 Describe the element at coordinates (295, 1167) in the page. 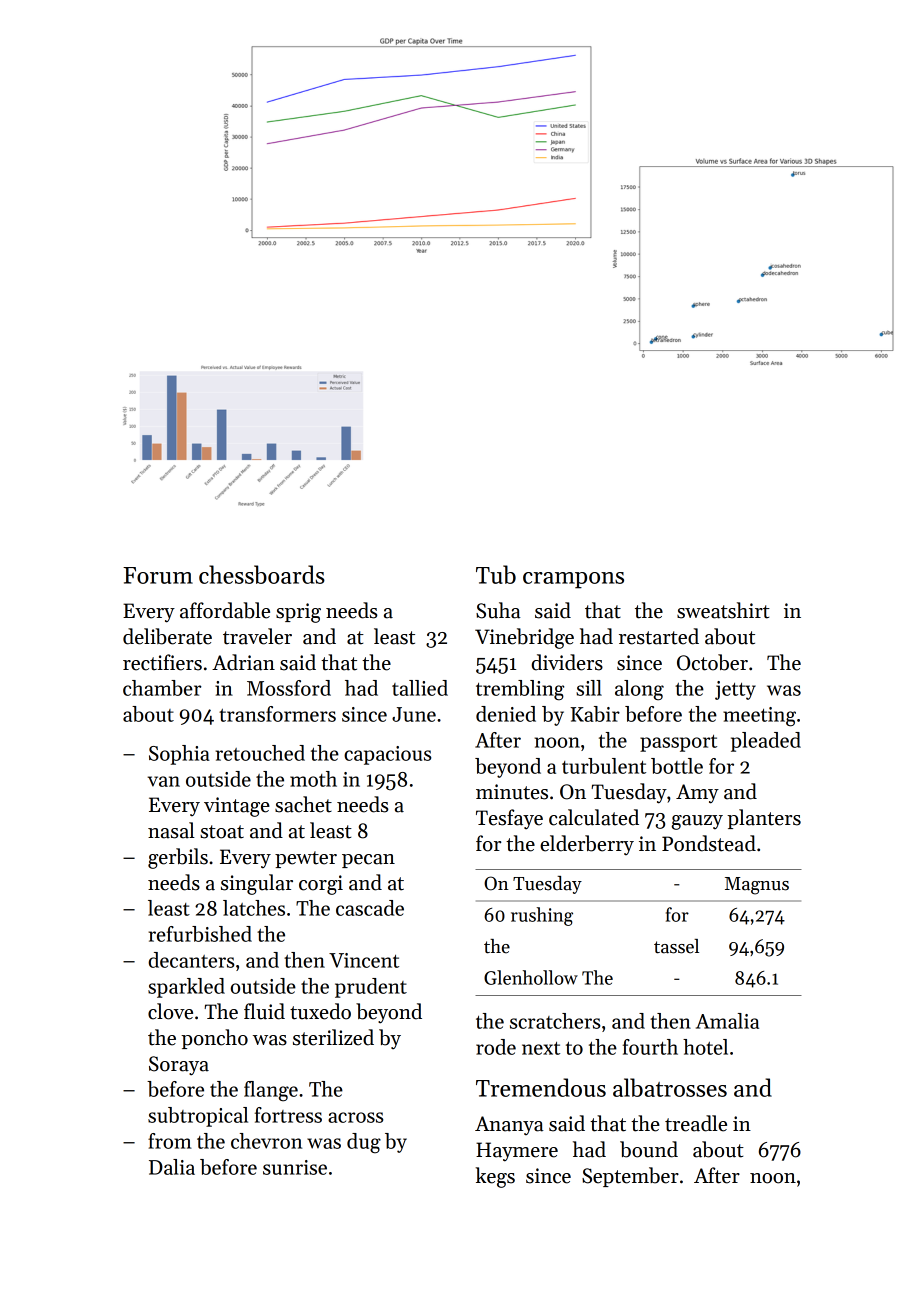

I see `sunrise` at that location.
